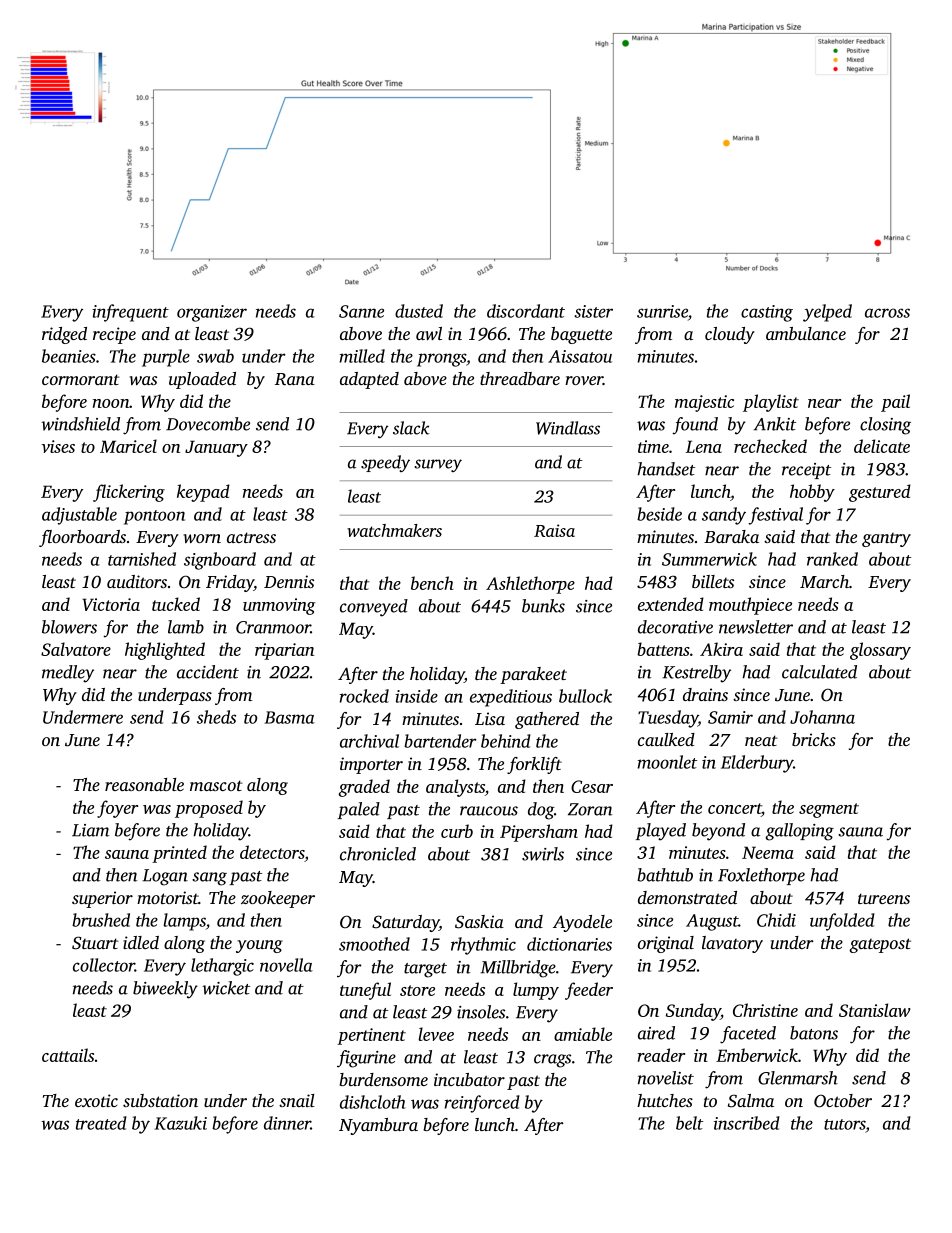  What do you see at coordinates (585, 696) in the page?
I see `bullock` at bounding box center [585, 696].
